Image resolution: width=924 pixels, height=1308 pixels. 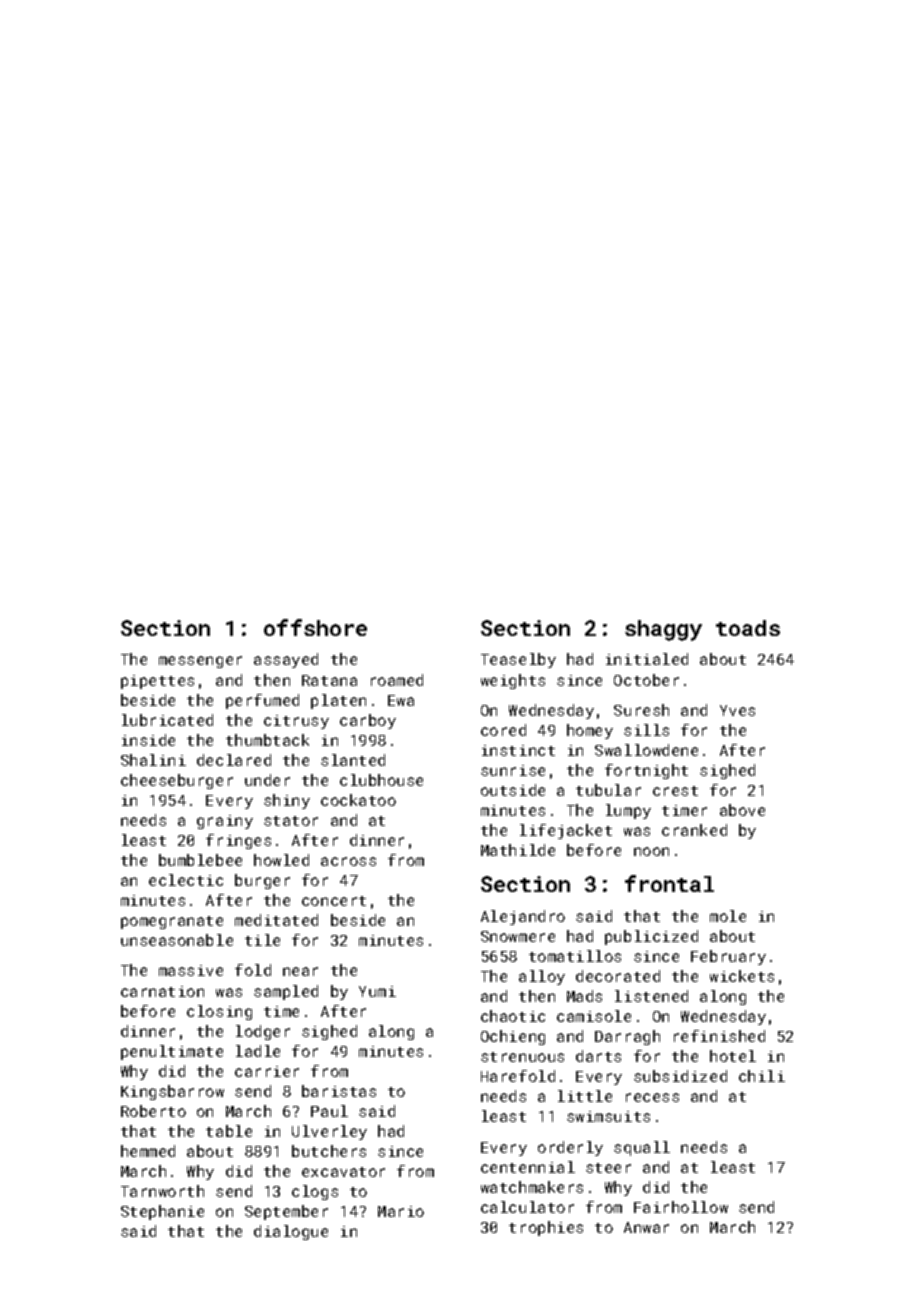 What do you see at coordinates (663, 630) in the document?
I see `shaggy` at bounding box center [663, 630].
